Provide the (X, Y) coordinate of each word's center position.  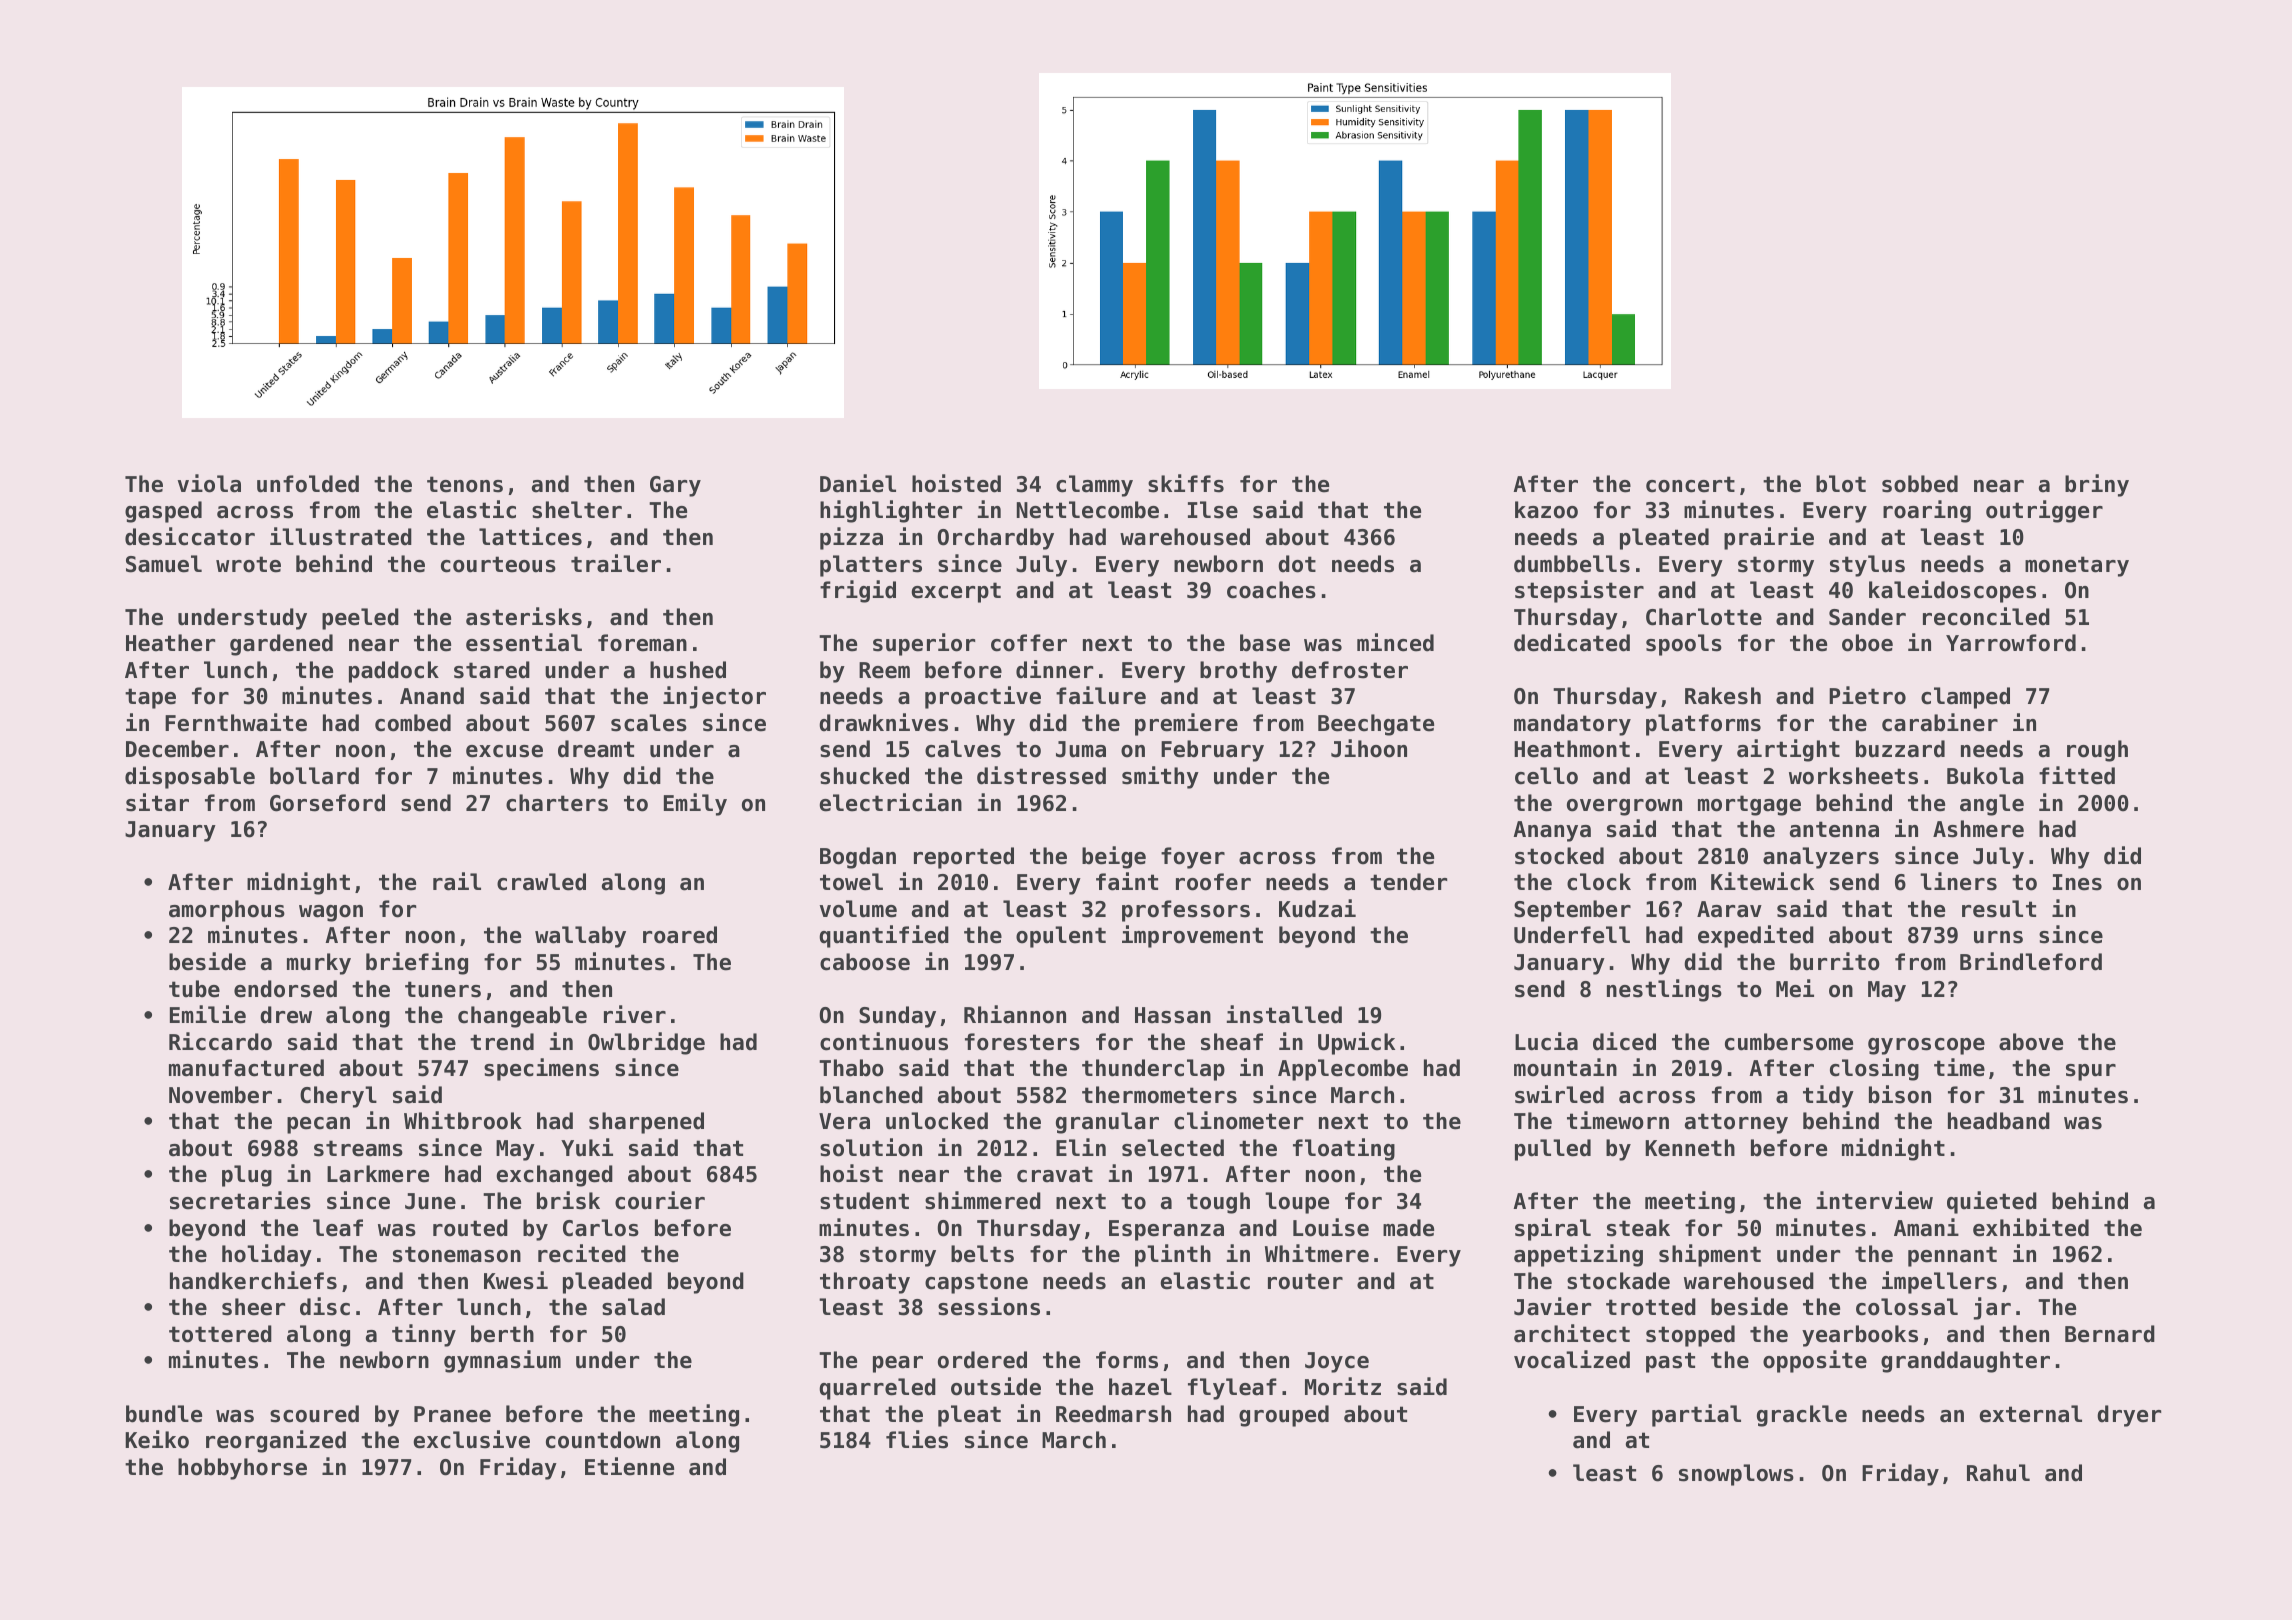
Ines (2077, 882)
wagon (331, 913)
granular (1107, 1123)
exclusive (471, 1439)
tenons (465, 484)
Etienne (629, 1466)
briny (2097, 485)
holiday (267, 1255)
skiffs (1186, 483)
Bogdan (858, 858)
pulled (1553, 1150)
